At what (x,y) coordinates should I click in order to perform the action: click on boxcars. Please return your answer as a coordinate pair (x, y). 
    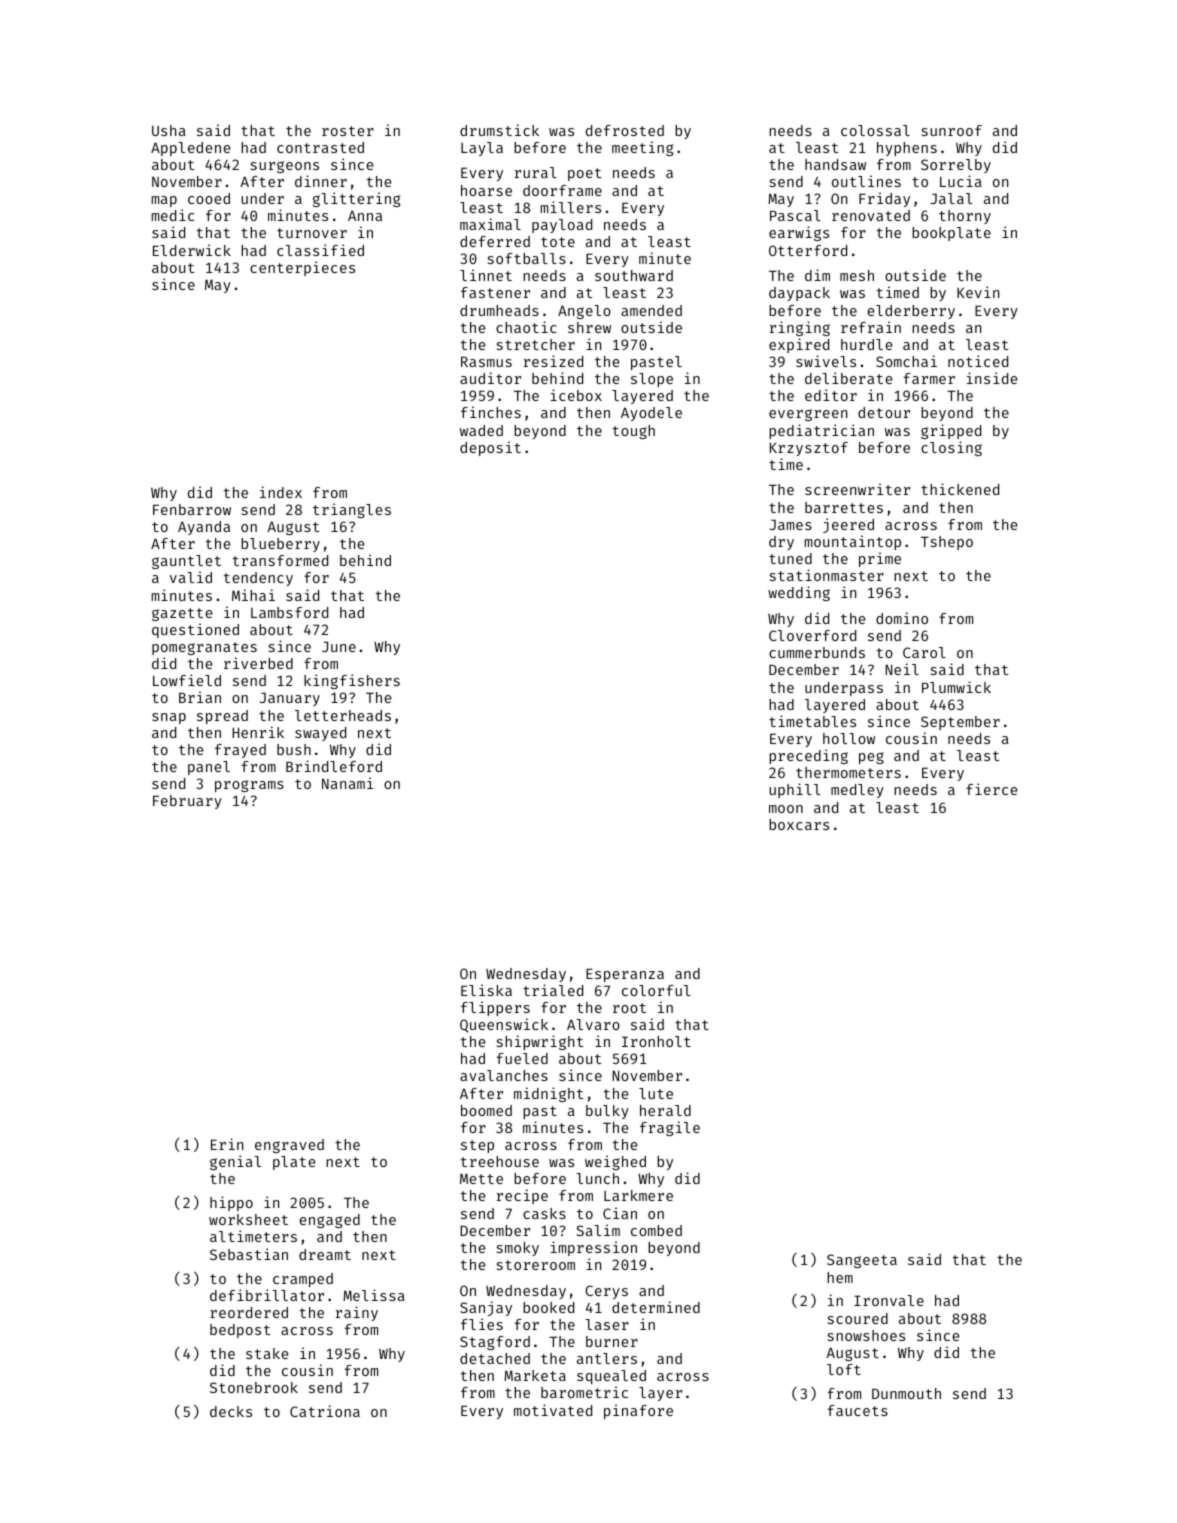
    Looking at the image, I should click on (799, 824).
